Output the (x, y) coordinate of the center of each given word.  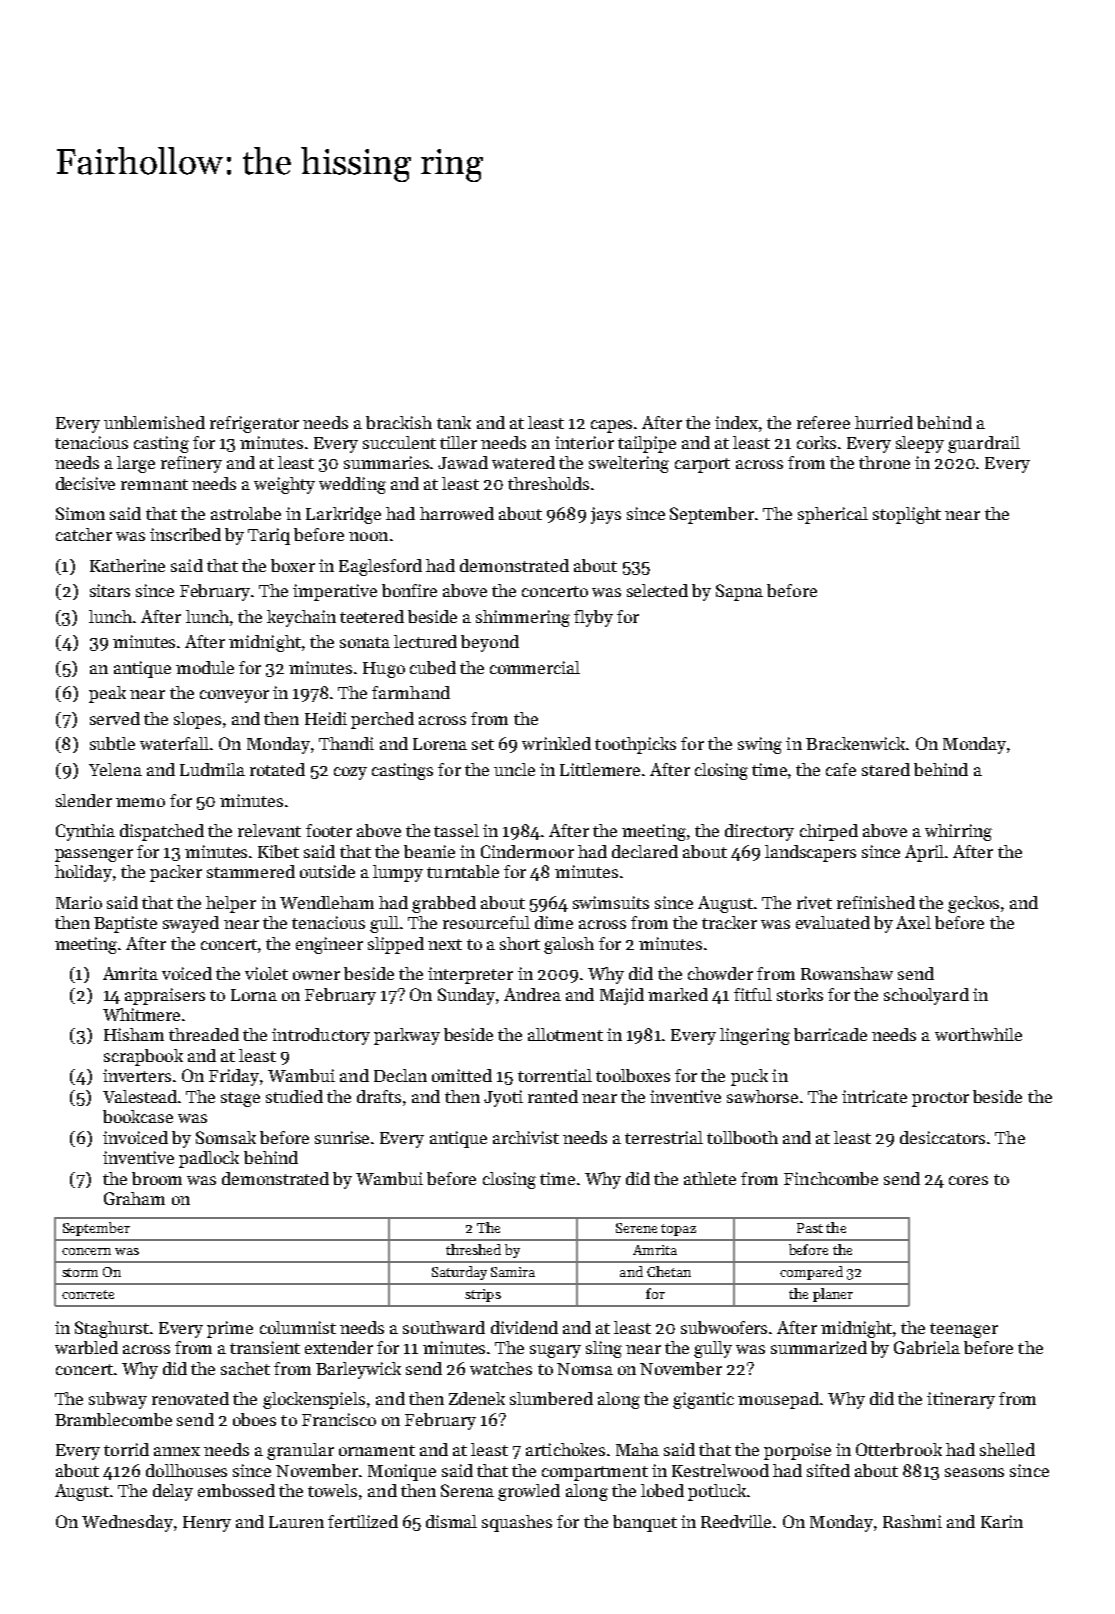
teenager (964, 1330)
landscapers (810, 853)
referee (823, 422)
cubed (433, 667)
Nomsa (585, 1369)
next (445, 944)
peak (107, 694)
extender (339, 1347)
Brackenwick (855, 743)
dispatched (162, 832)
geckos (973, 904)
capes (611, 426)
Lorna (254, 995)
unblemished (154, 422)
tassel (456, 830)
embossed (236, 1490)
